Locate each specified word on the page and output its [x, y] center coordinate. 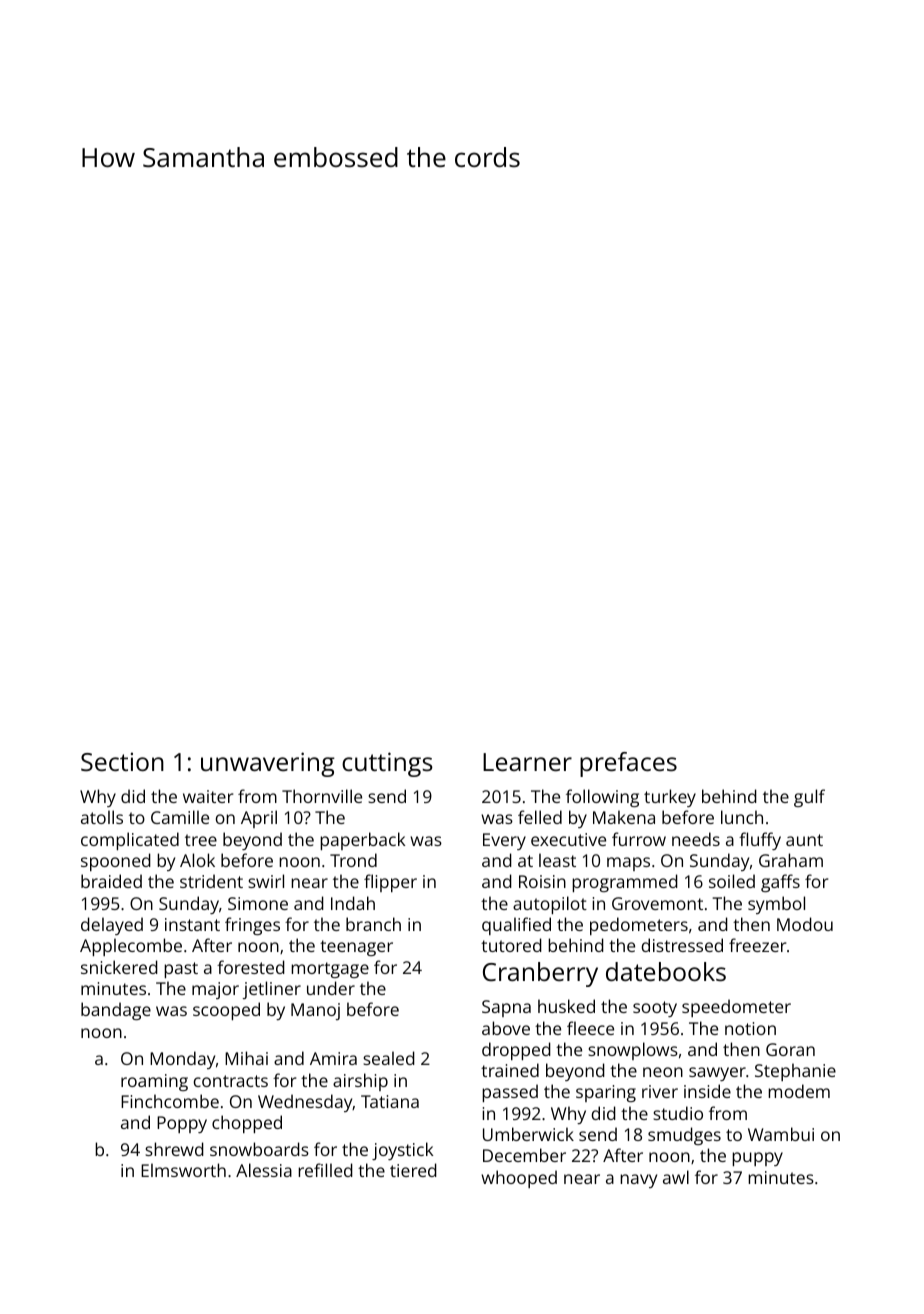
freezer [757, 945]
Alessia [264, 1170]
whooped [519, 1179]
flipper [390, 883]
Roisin [542, 881]
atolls [102, 817]
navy [638, 1181]
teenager [356, 948]
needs [696, 839]
